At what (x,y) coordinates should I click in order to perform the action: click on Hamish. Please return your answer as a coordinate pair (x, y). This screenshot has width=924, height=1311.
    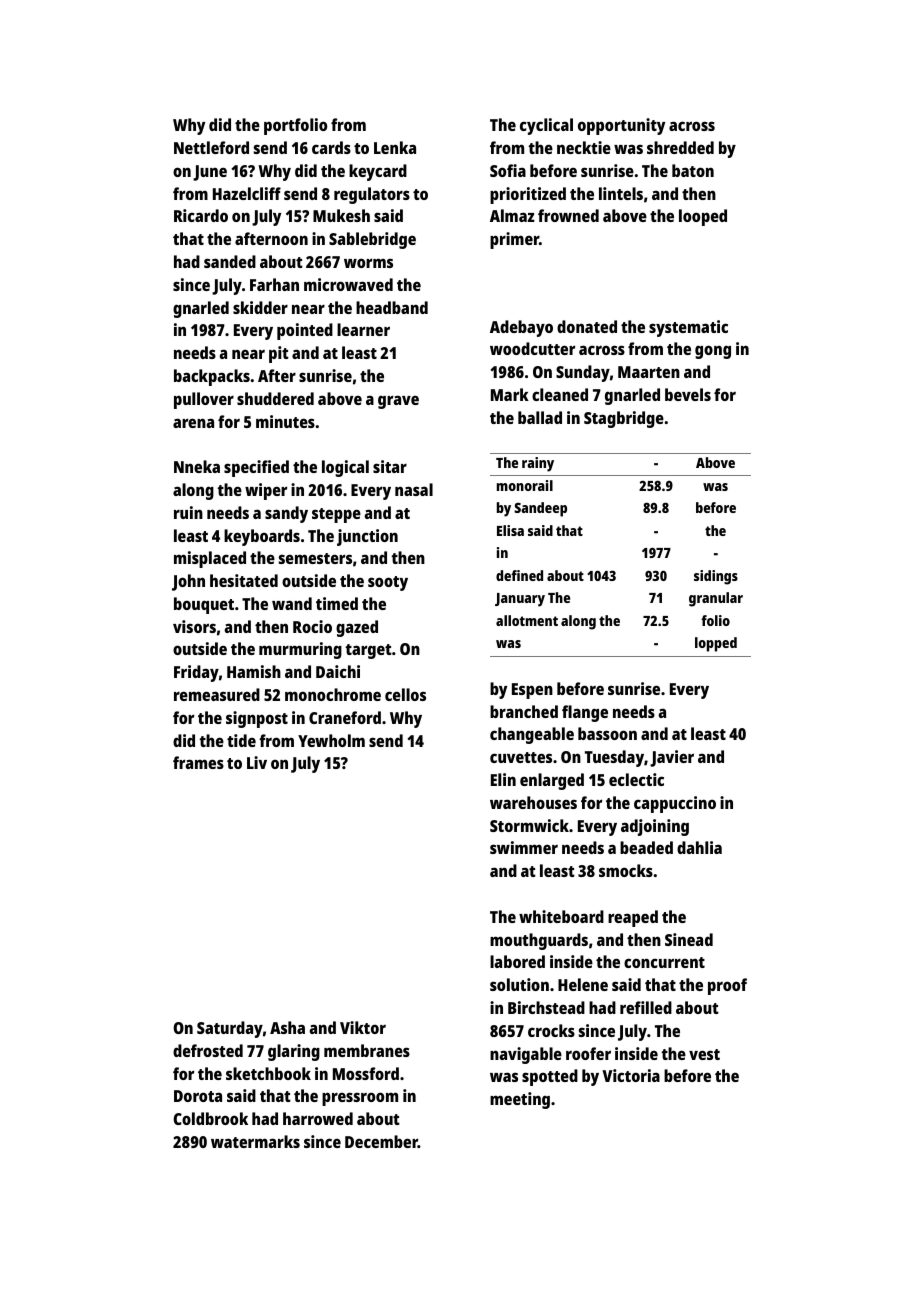
    Looking at the image, I should click on (254, 671).
